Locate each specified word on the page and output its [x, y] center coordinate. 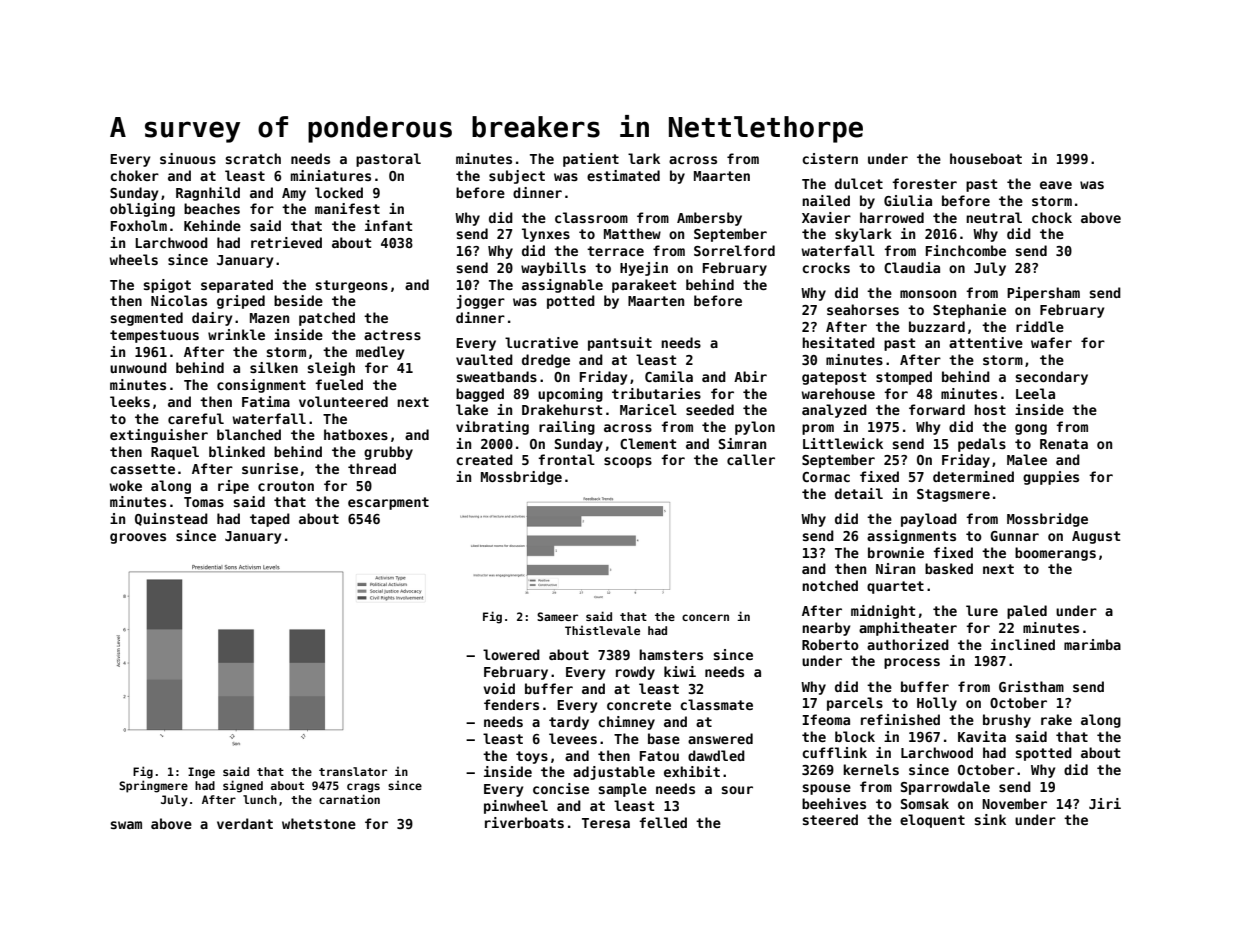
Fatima [266, 401]
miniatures [331, 175]
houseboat [986, 158]
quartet [895, 587]
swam [126, 825]
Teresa [606, 823]
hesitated [838, 342]
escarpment [388, 503]
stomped [904, 378]
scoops [628, 462]
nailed [826, 200]
